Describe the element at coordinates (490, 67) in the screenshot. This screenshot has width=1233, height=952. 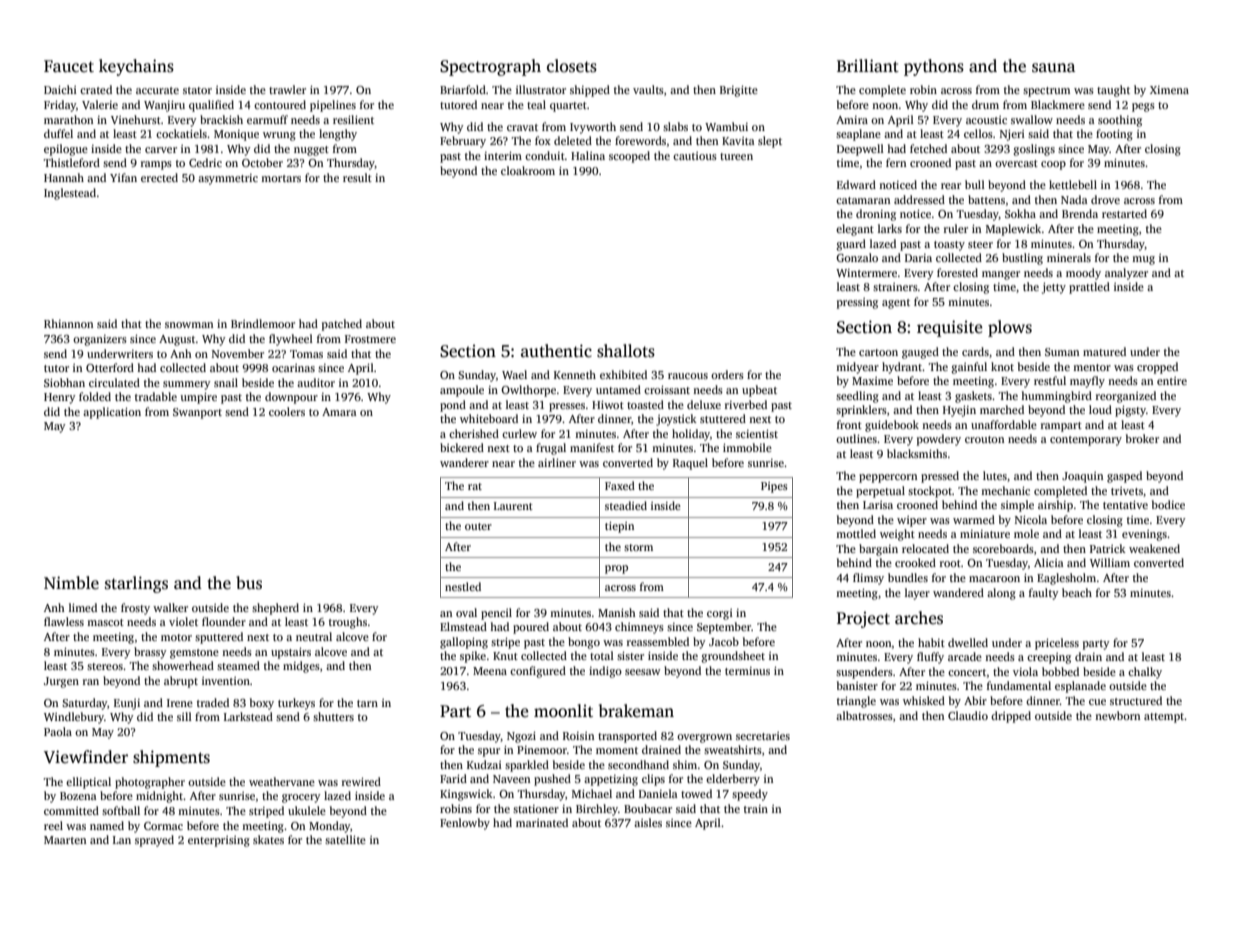
I see `Spectrograph` at that location.
